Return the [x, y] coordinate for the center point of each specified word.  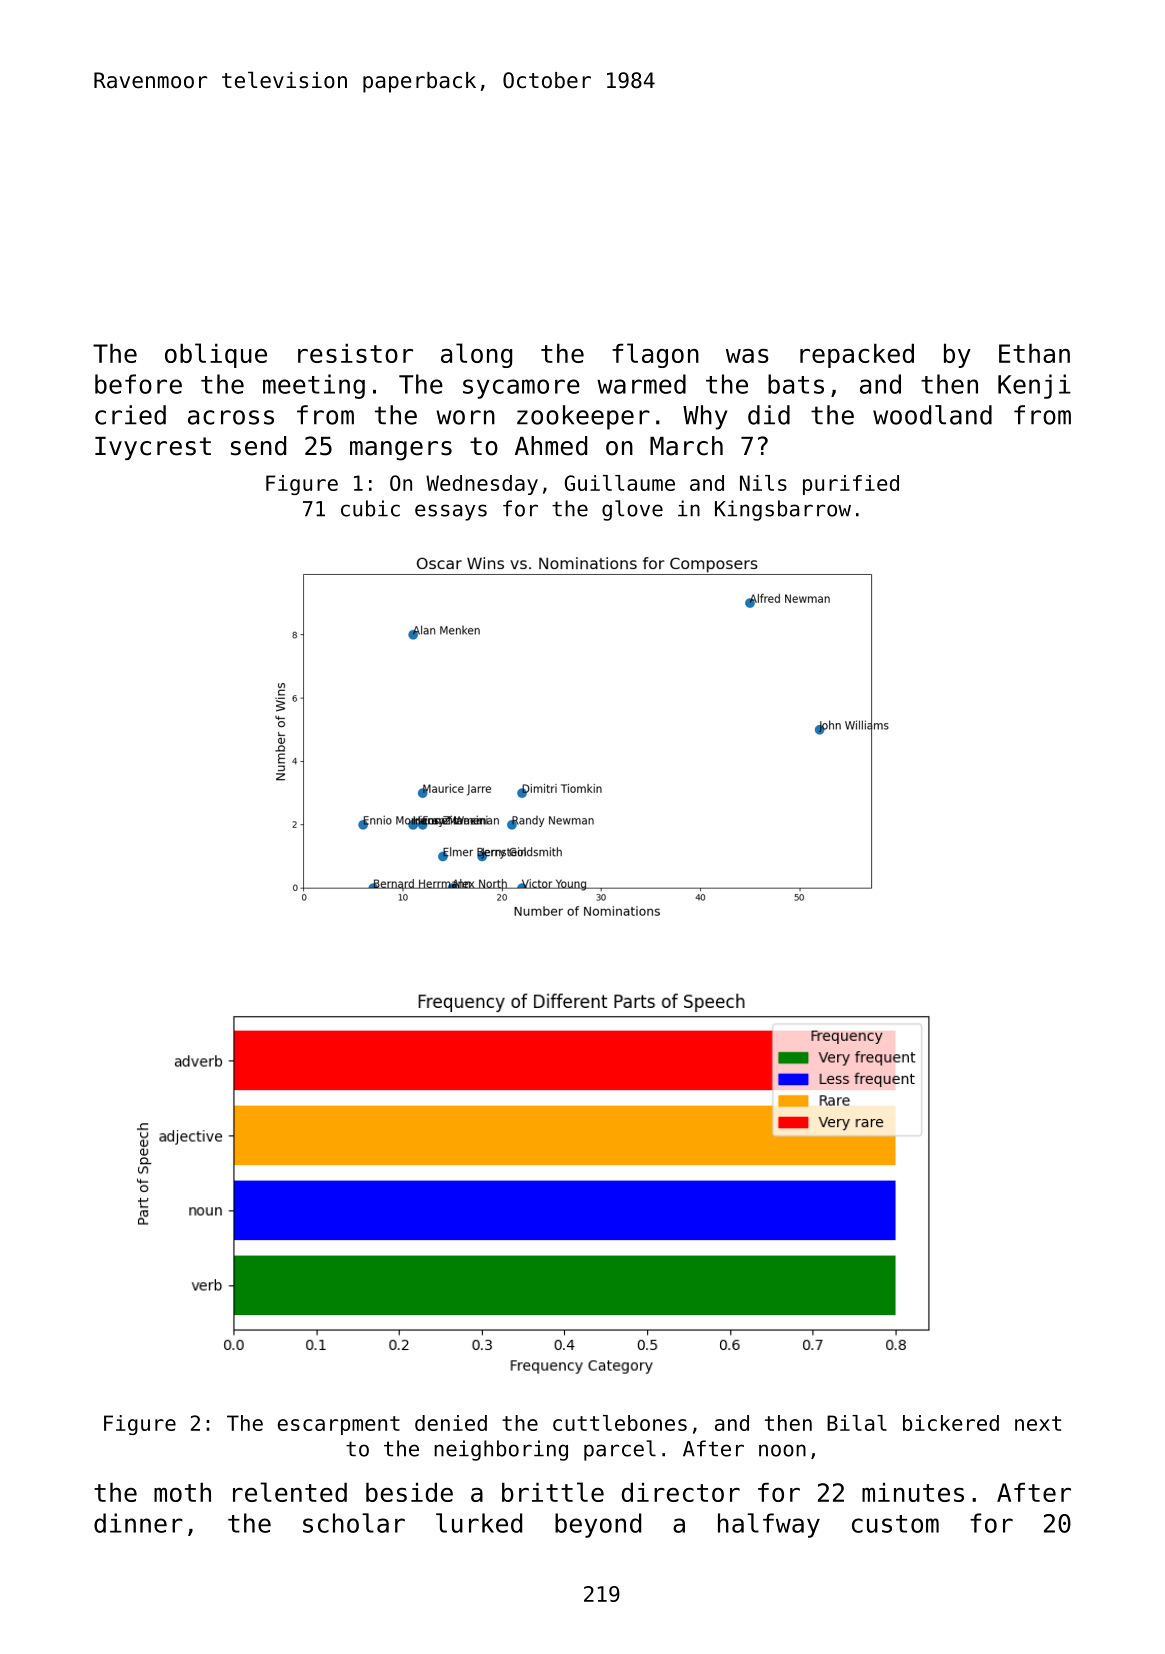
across [231, 417]
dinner [138, 1523]
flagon [655, 355]
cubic [370, 508]
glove [632, 510]
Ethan [1034, 353]
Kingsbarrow [783, 510]
